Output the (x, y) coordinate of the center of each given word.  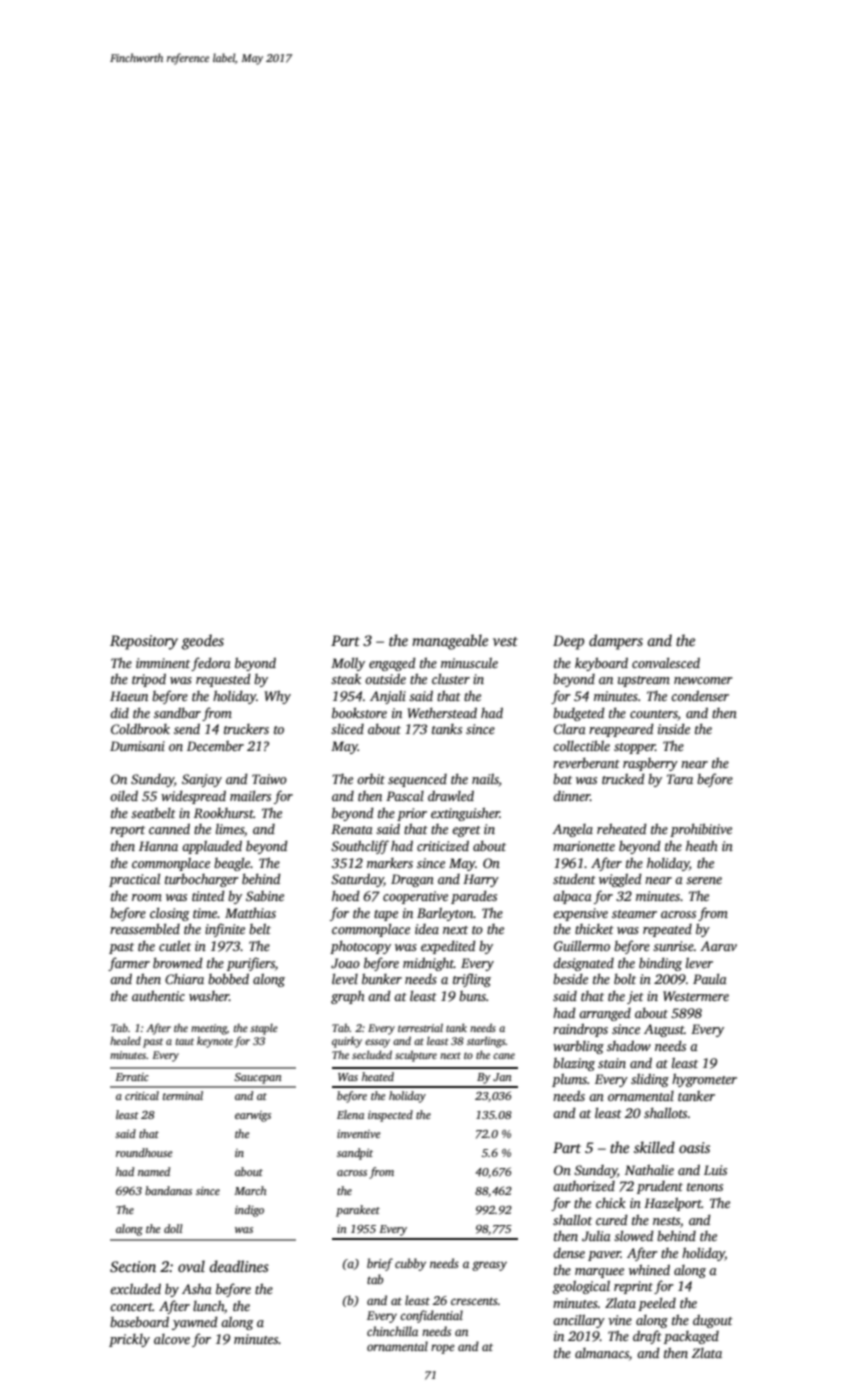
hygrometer (704, 1080)
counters (654, 714)
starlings (486, 1042)
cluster (451, 678)
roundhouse (144, 1152)
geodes (203, 642)
